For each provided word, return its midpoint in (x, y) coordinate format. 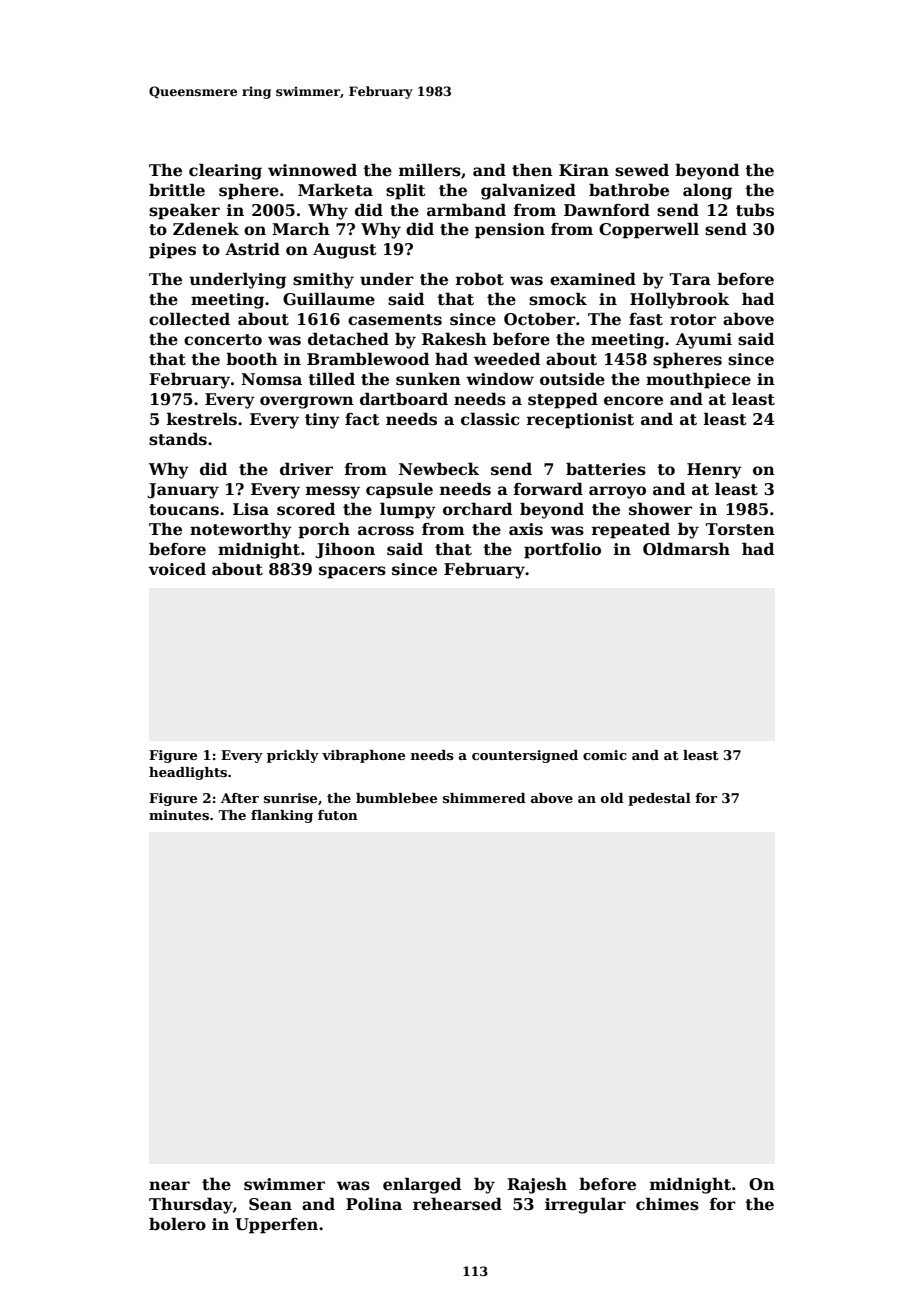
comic (605, 755)
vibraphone (363, 756)
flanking (282, 816)
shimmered (484, 798)
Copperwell (649, 230)
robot (480, 279)
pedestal (659, 799)
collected (189, 319)
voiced (177, 569)
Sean (270, 1204)
